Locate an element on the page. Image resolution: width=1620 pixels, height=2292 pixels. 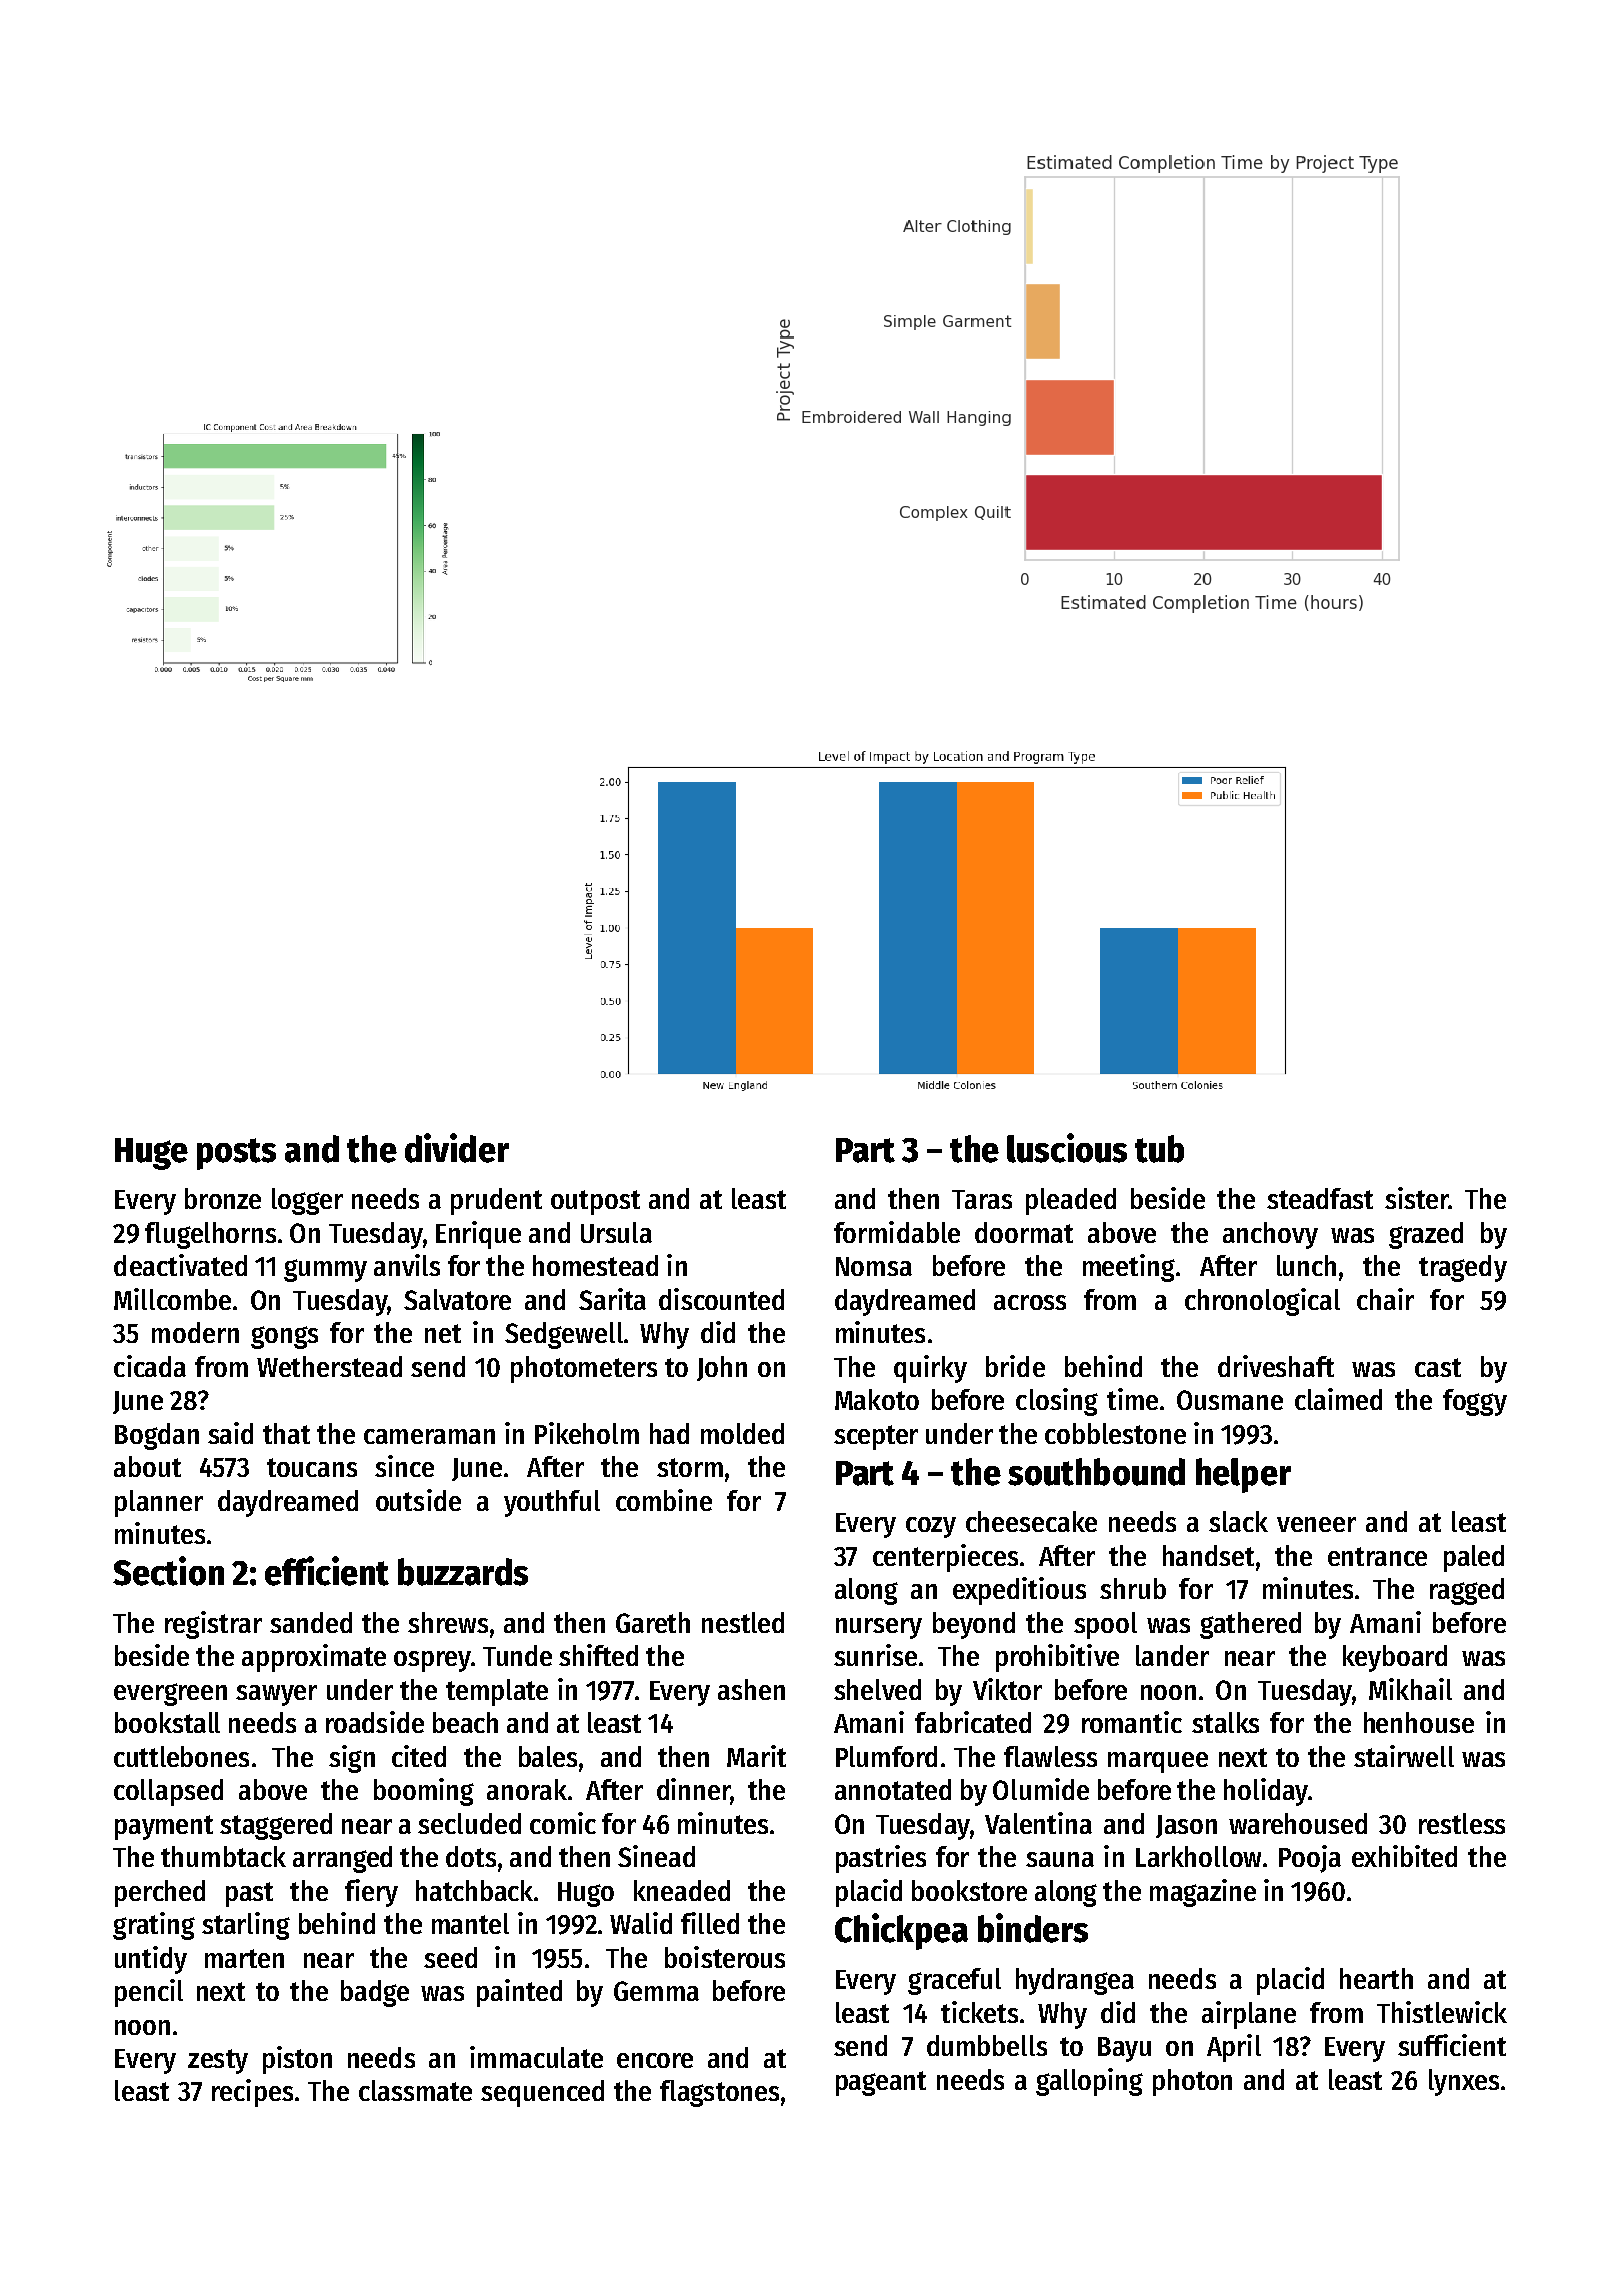
shrews is located at coordinates (448, 1622).
